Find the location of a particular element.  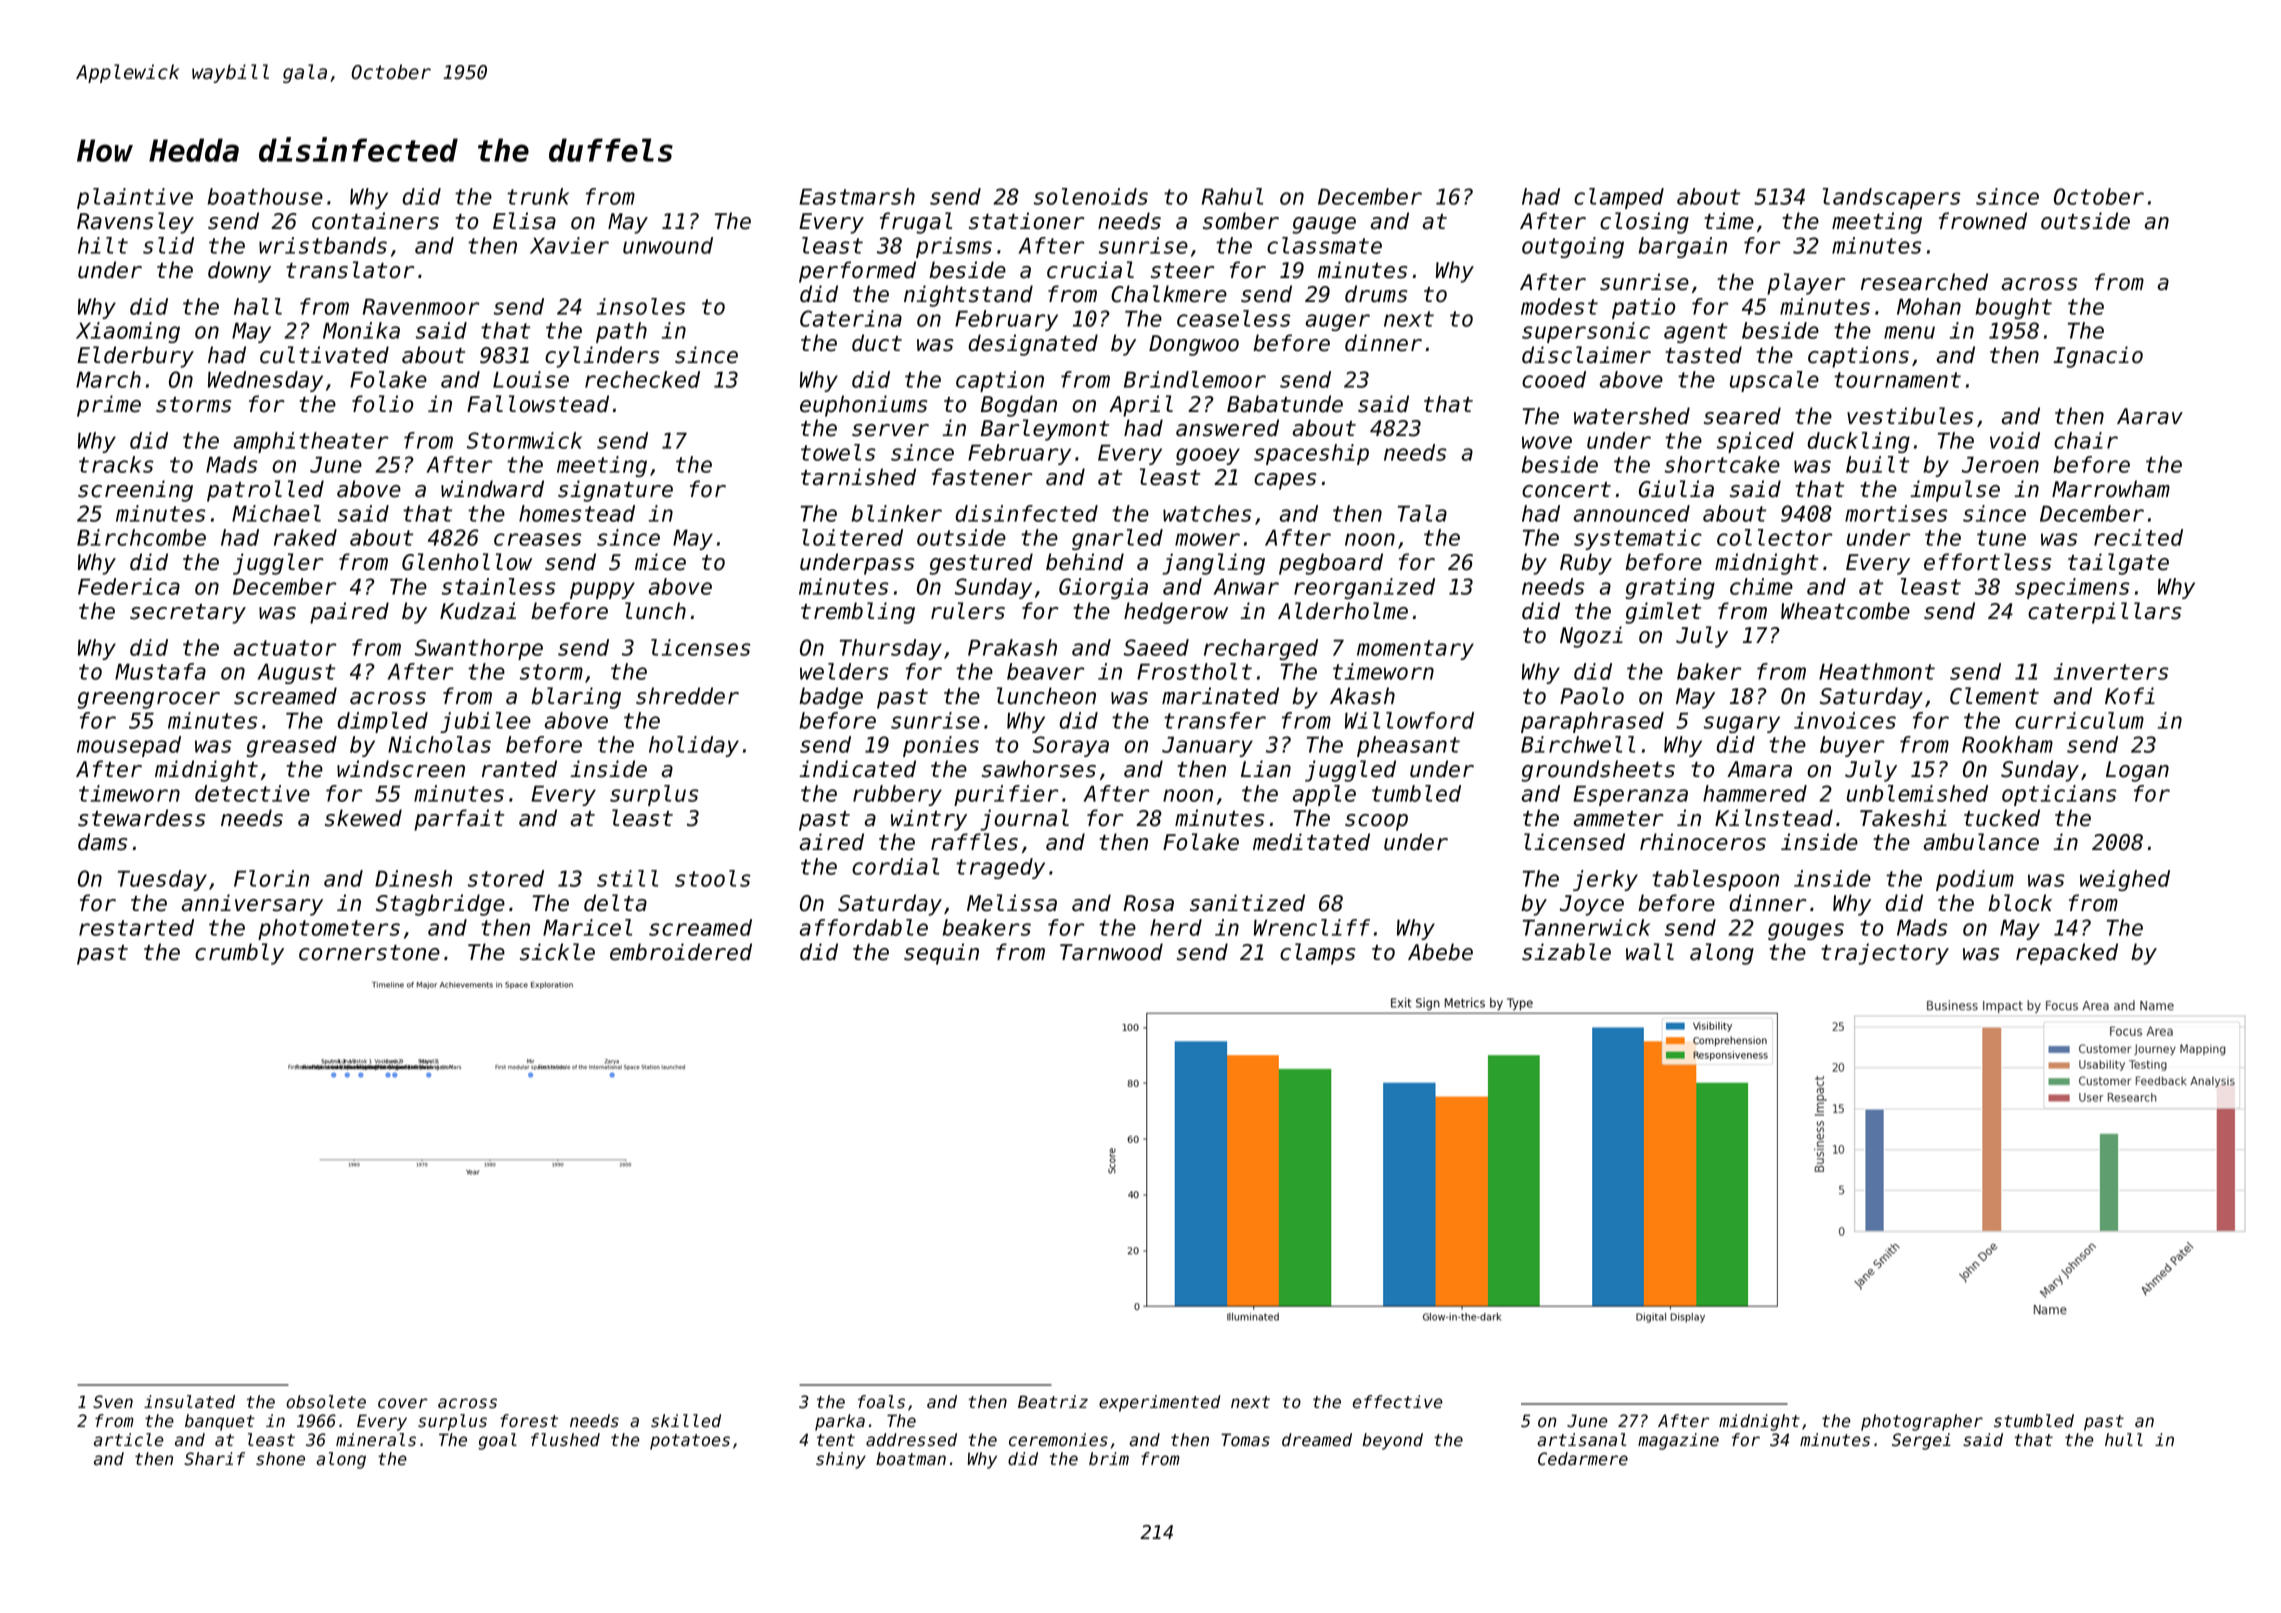

insoles is located at coordinates (641, 306).
